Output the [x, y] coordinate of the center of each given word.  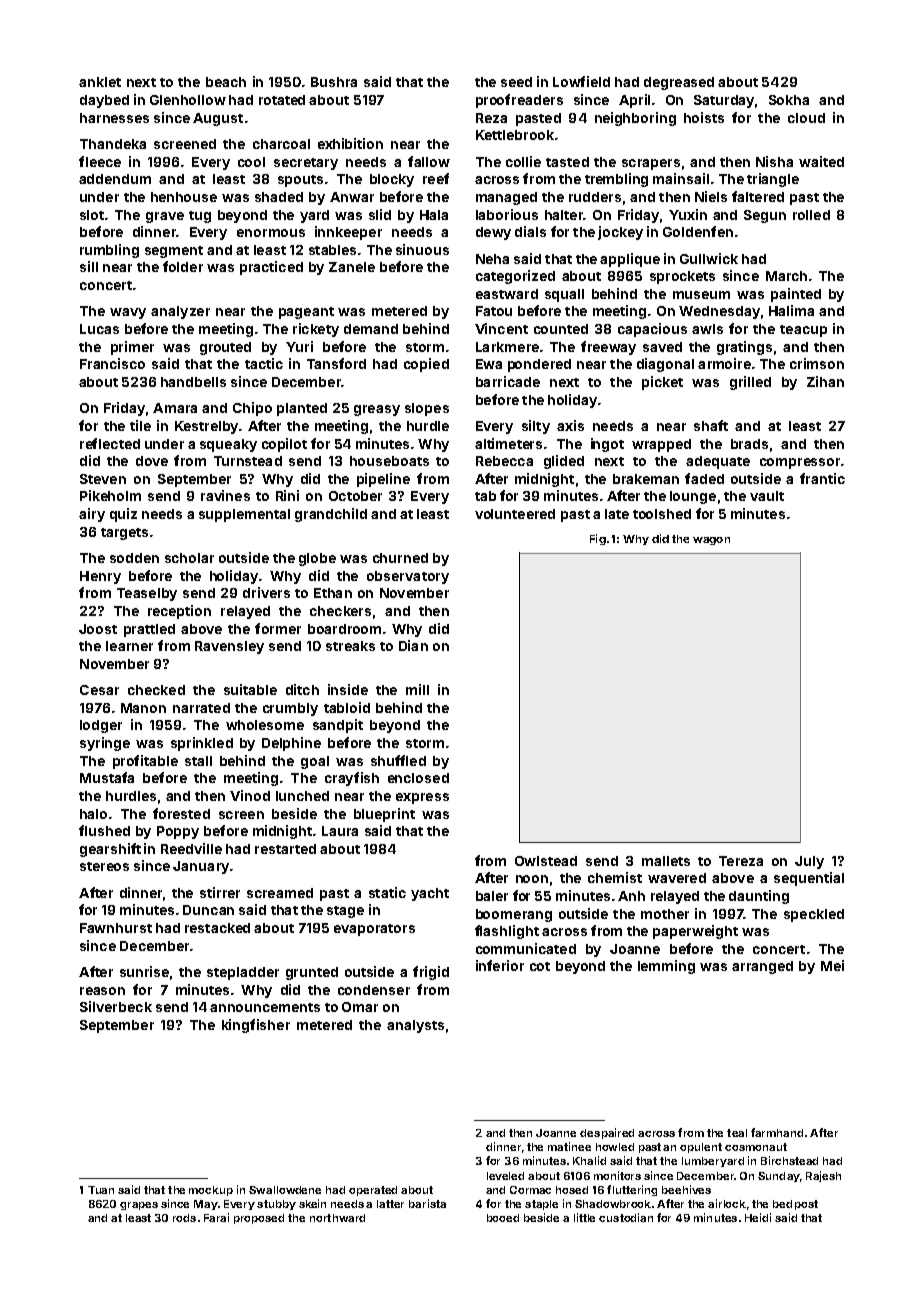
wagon [711, 541]
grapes [139, 1206]
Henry [100, 577]
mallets [666, 861]
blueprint [384, 815]
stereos [104, 866]
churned [400, 558]
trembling [616, 180]
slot [92, 215]
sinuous [422, 249]
